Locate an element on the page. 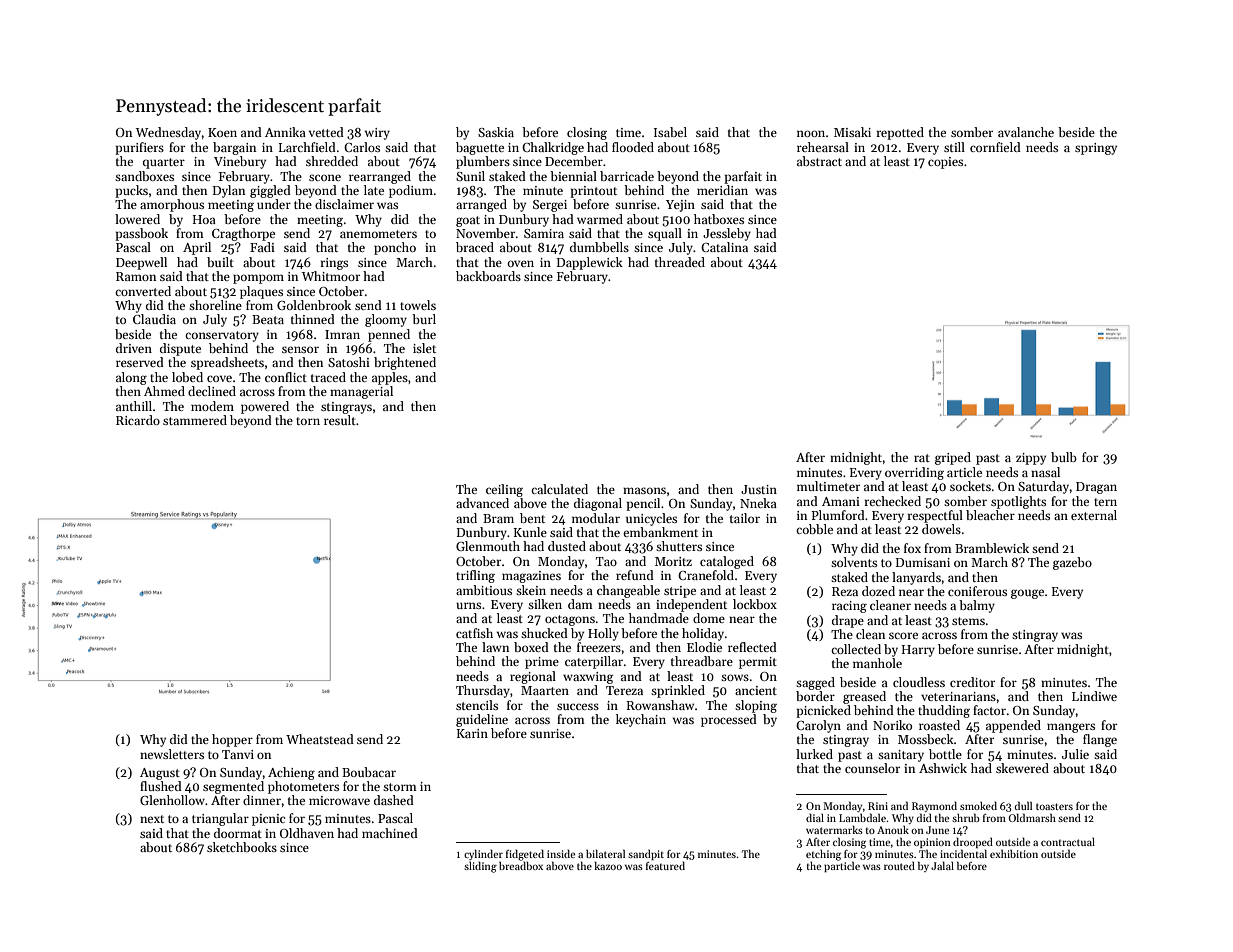  sketchbooks is located at coordinates (242, 847).
